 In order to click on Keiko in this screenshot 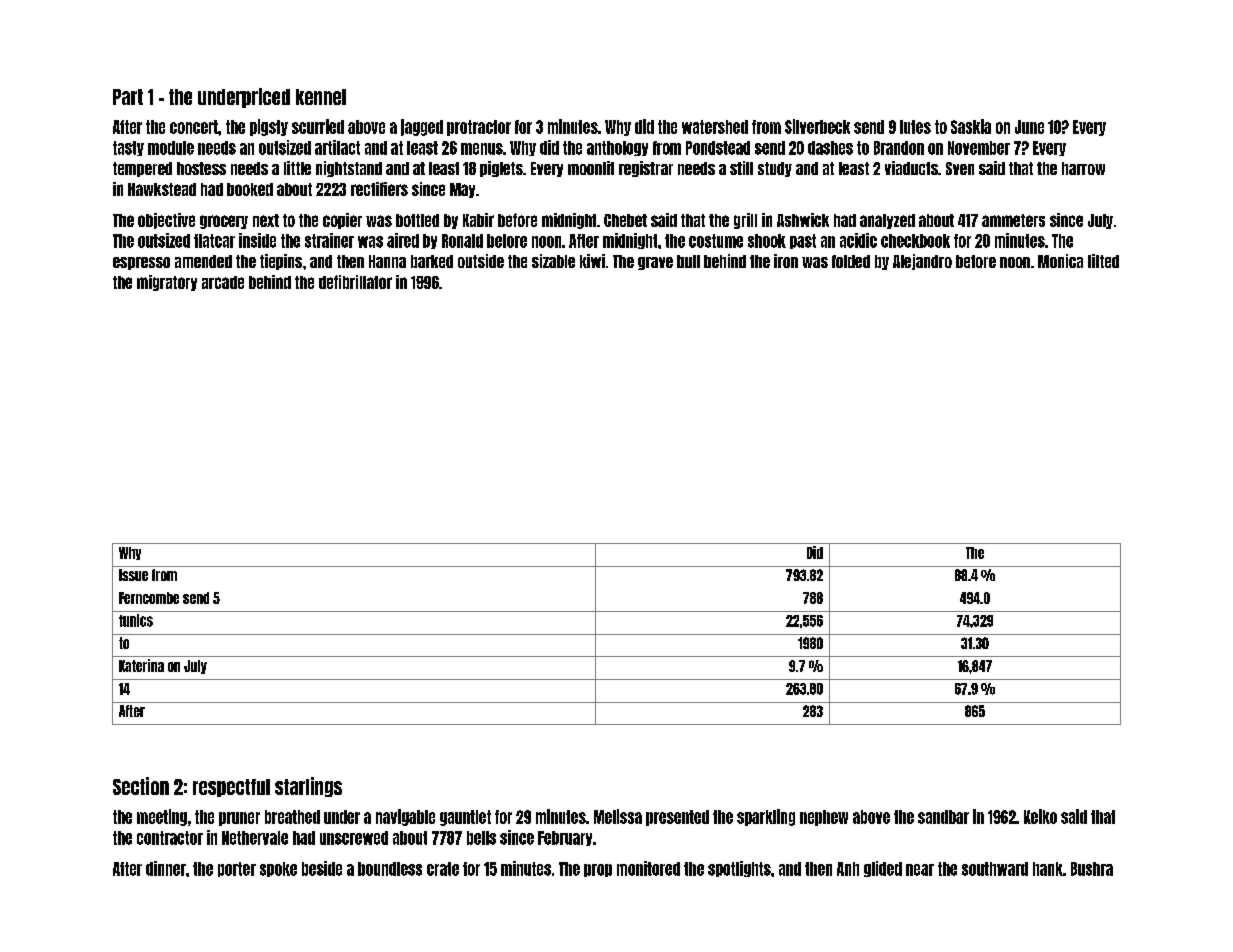, I will do `click(1040, 816)`.
